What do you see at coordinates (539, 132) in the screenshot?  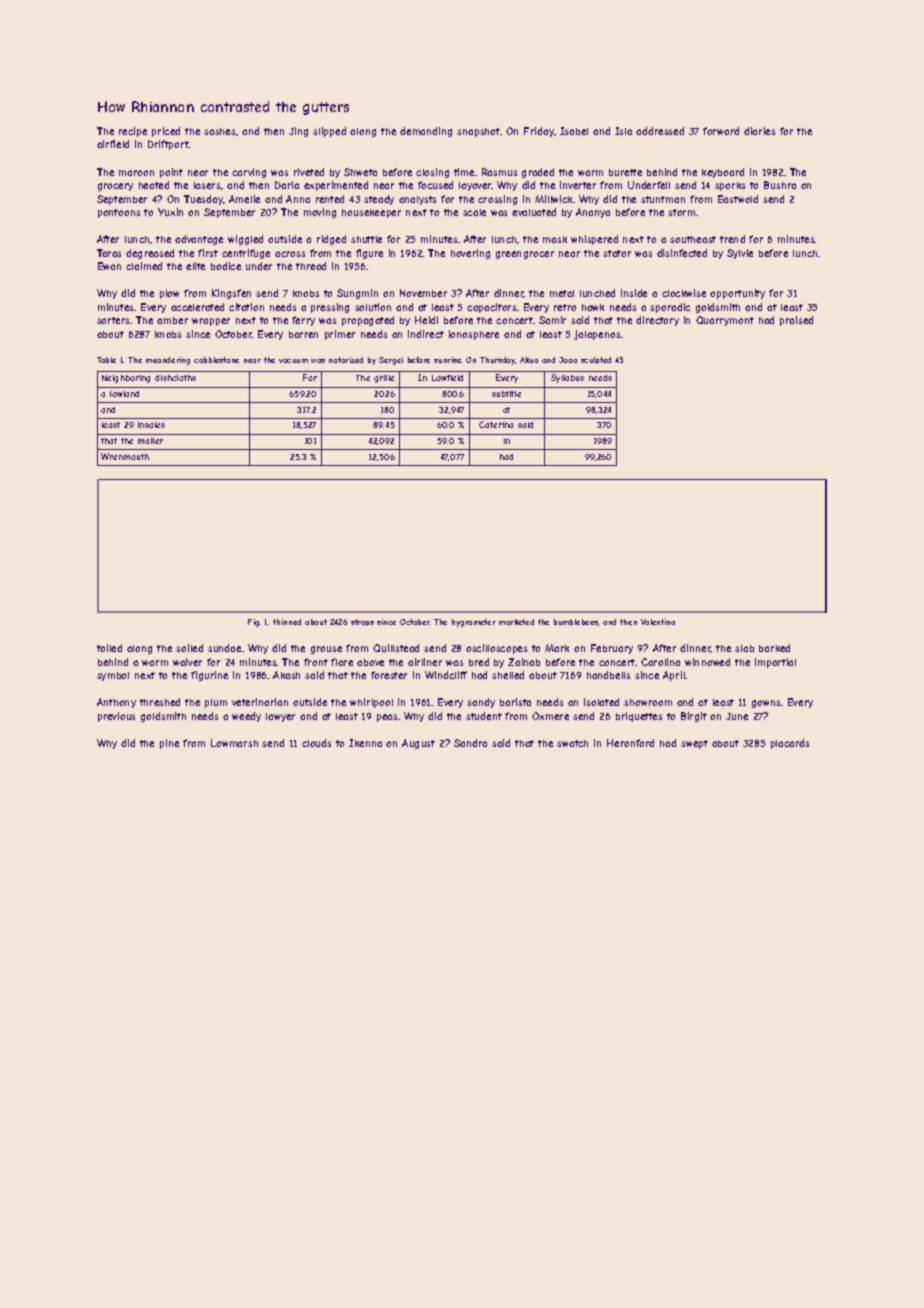 I see `Friday` at bounding box center [539, 132].
